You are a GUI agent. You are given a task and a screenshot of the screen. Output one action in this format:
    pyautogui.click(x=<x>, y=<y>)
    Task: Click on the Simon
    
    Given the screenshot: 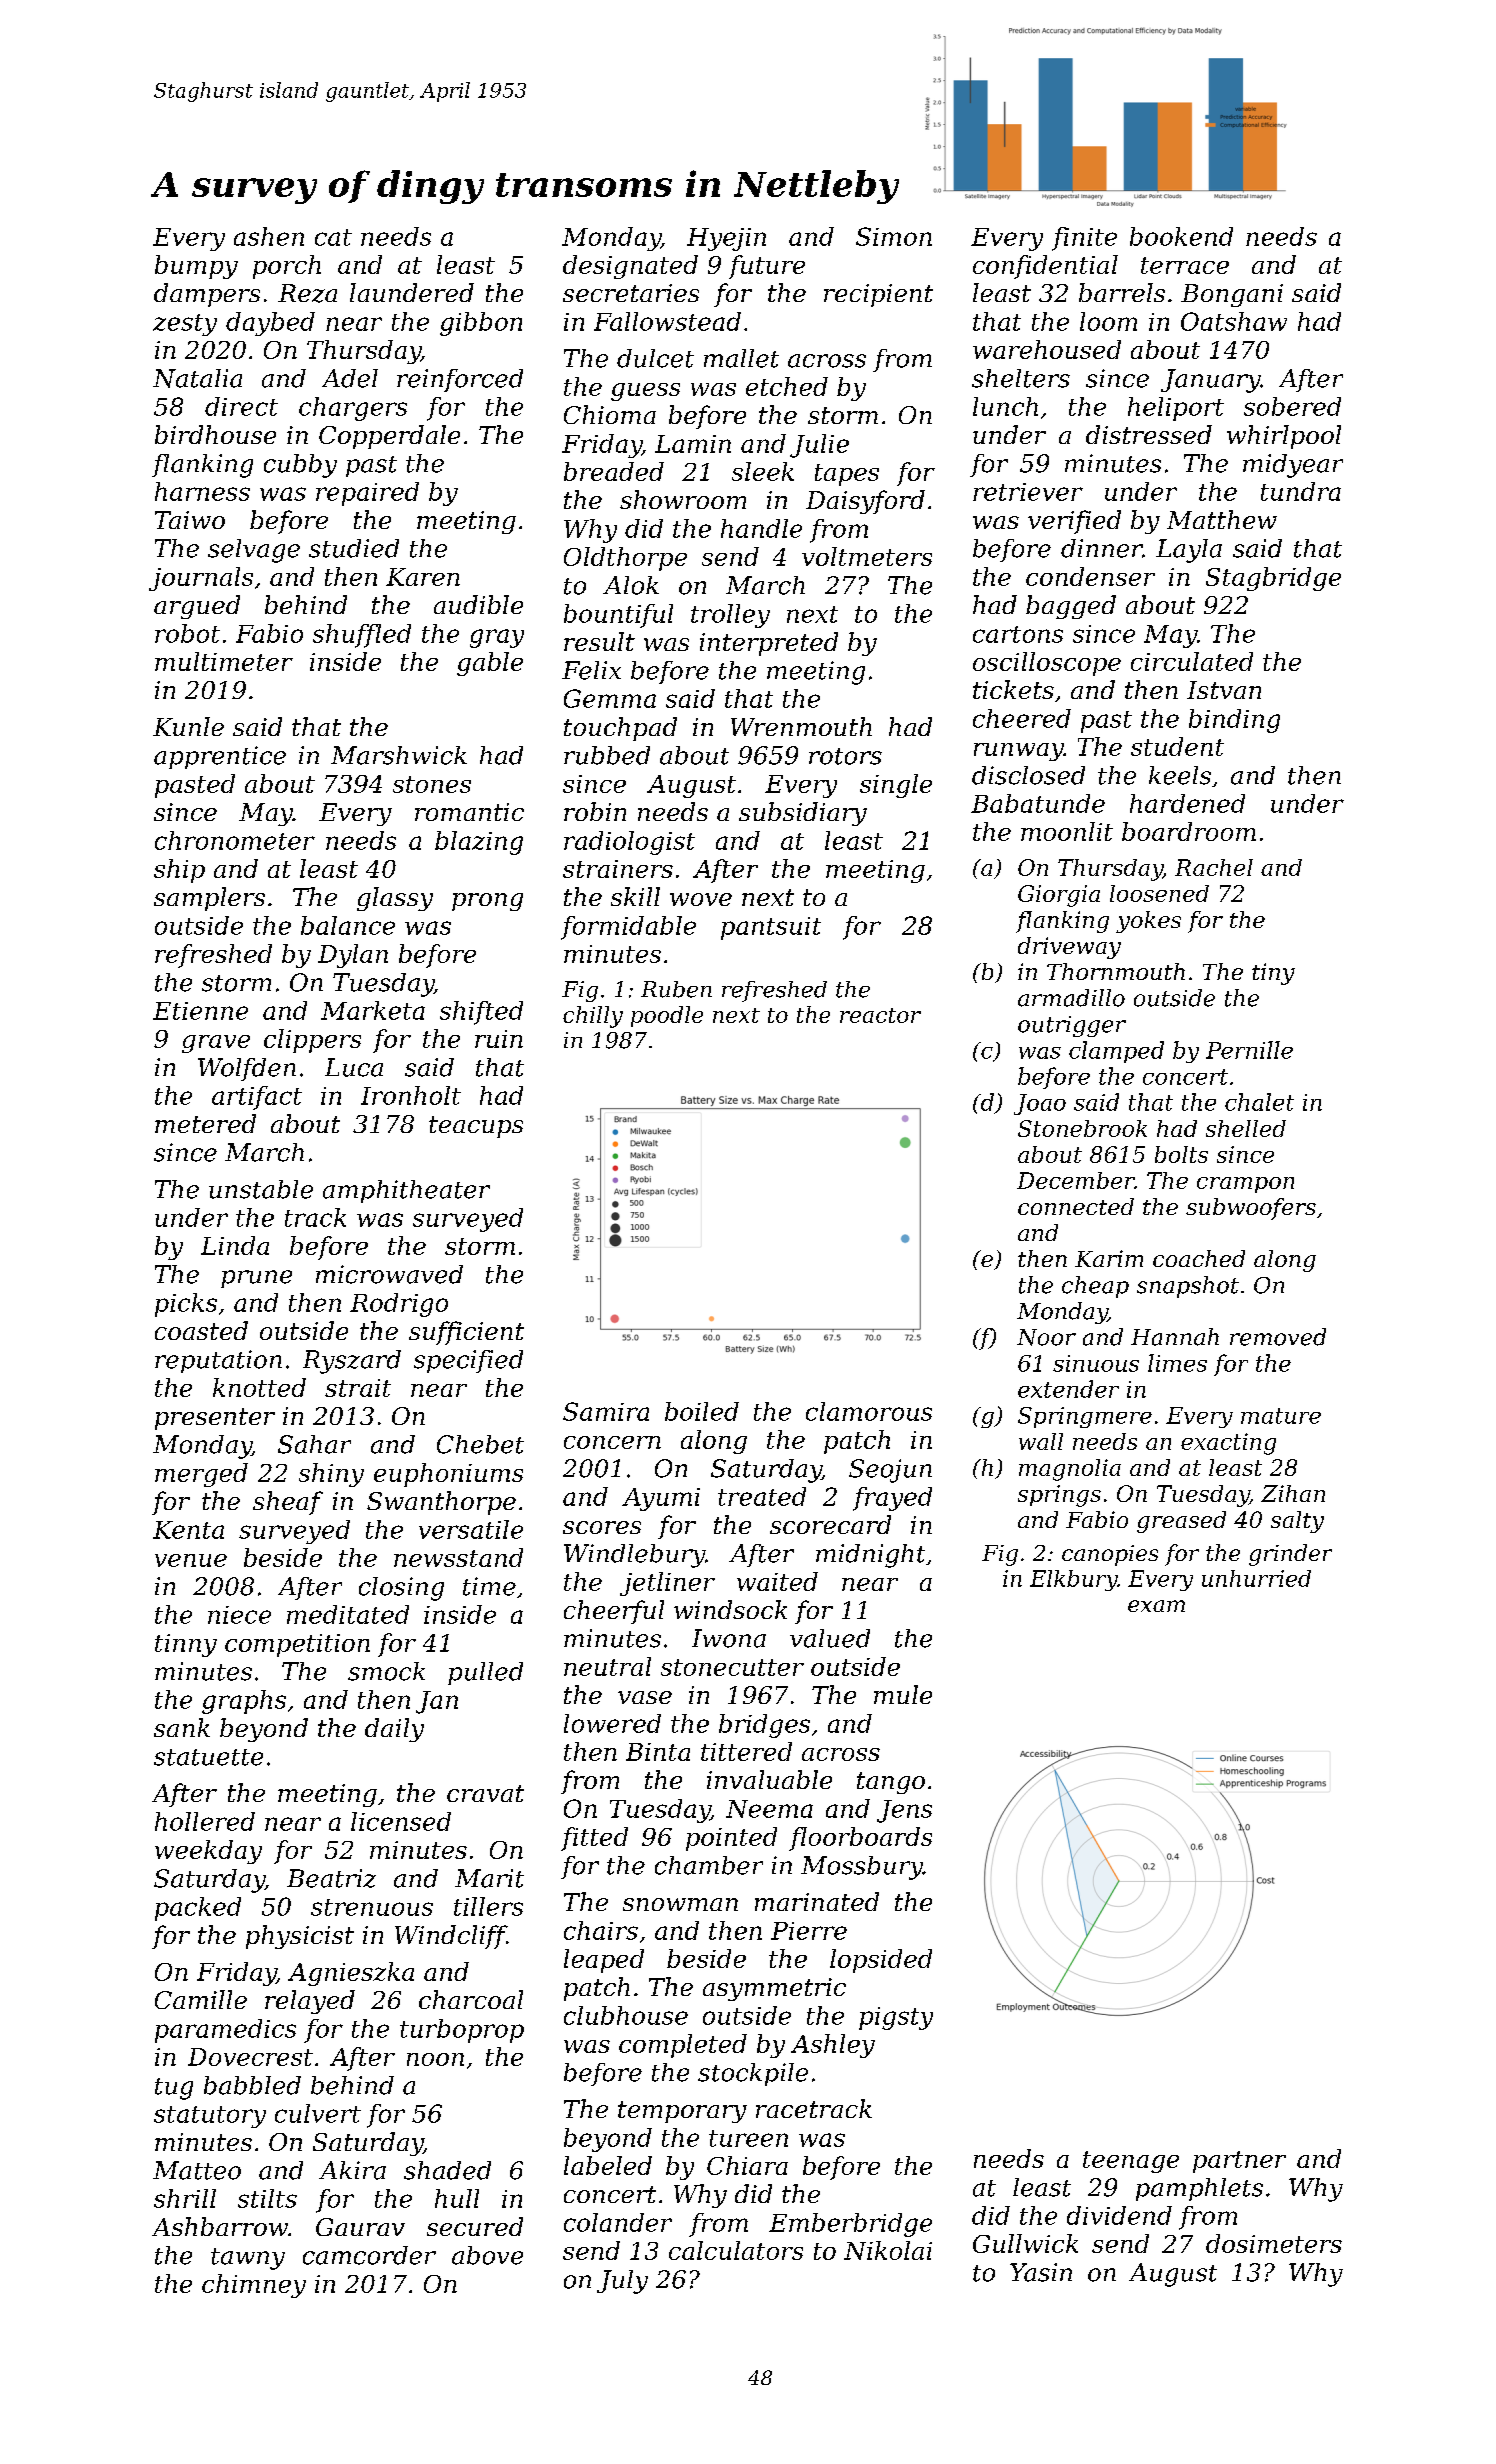 What is the action you would take?
    pyautogui.click(x=894, y=236)
